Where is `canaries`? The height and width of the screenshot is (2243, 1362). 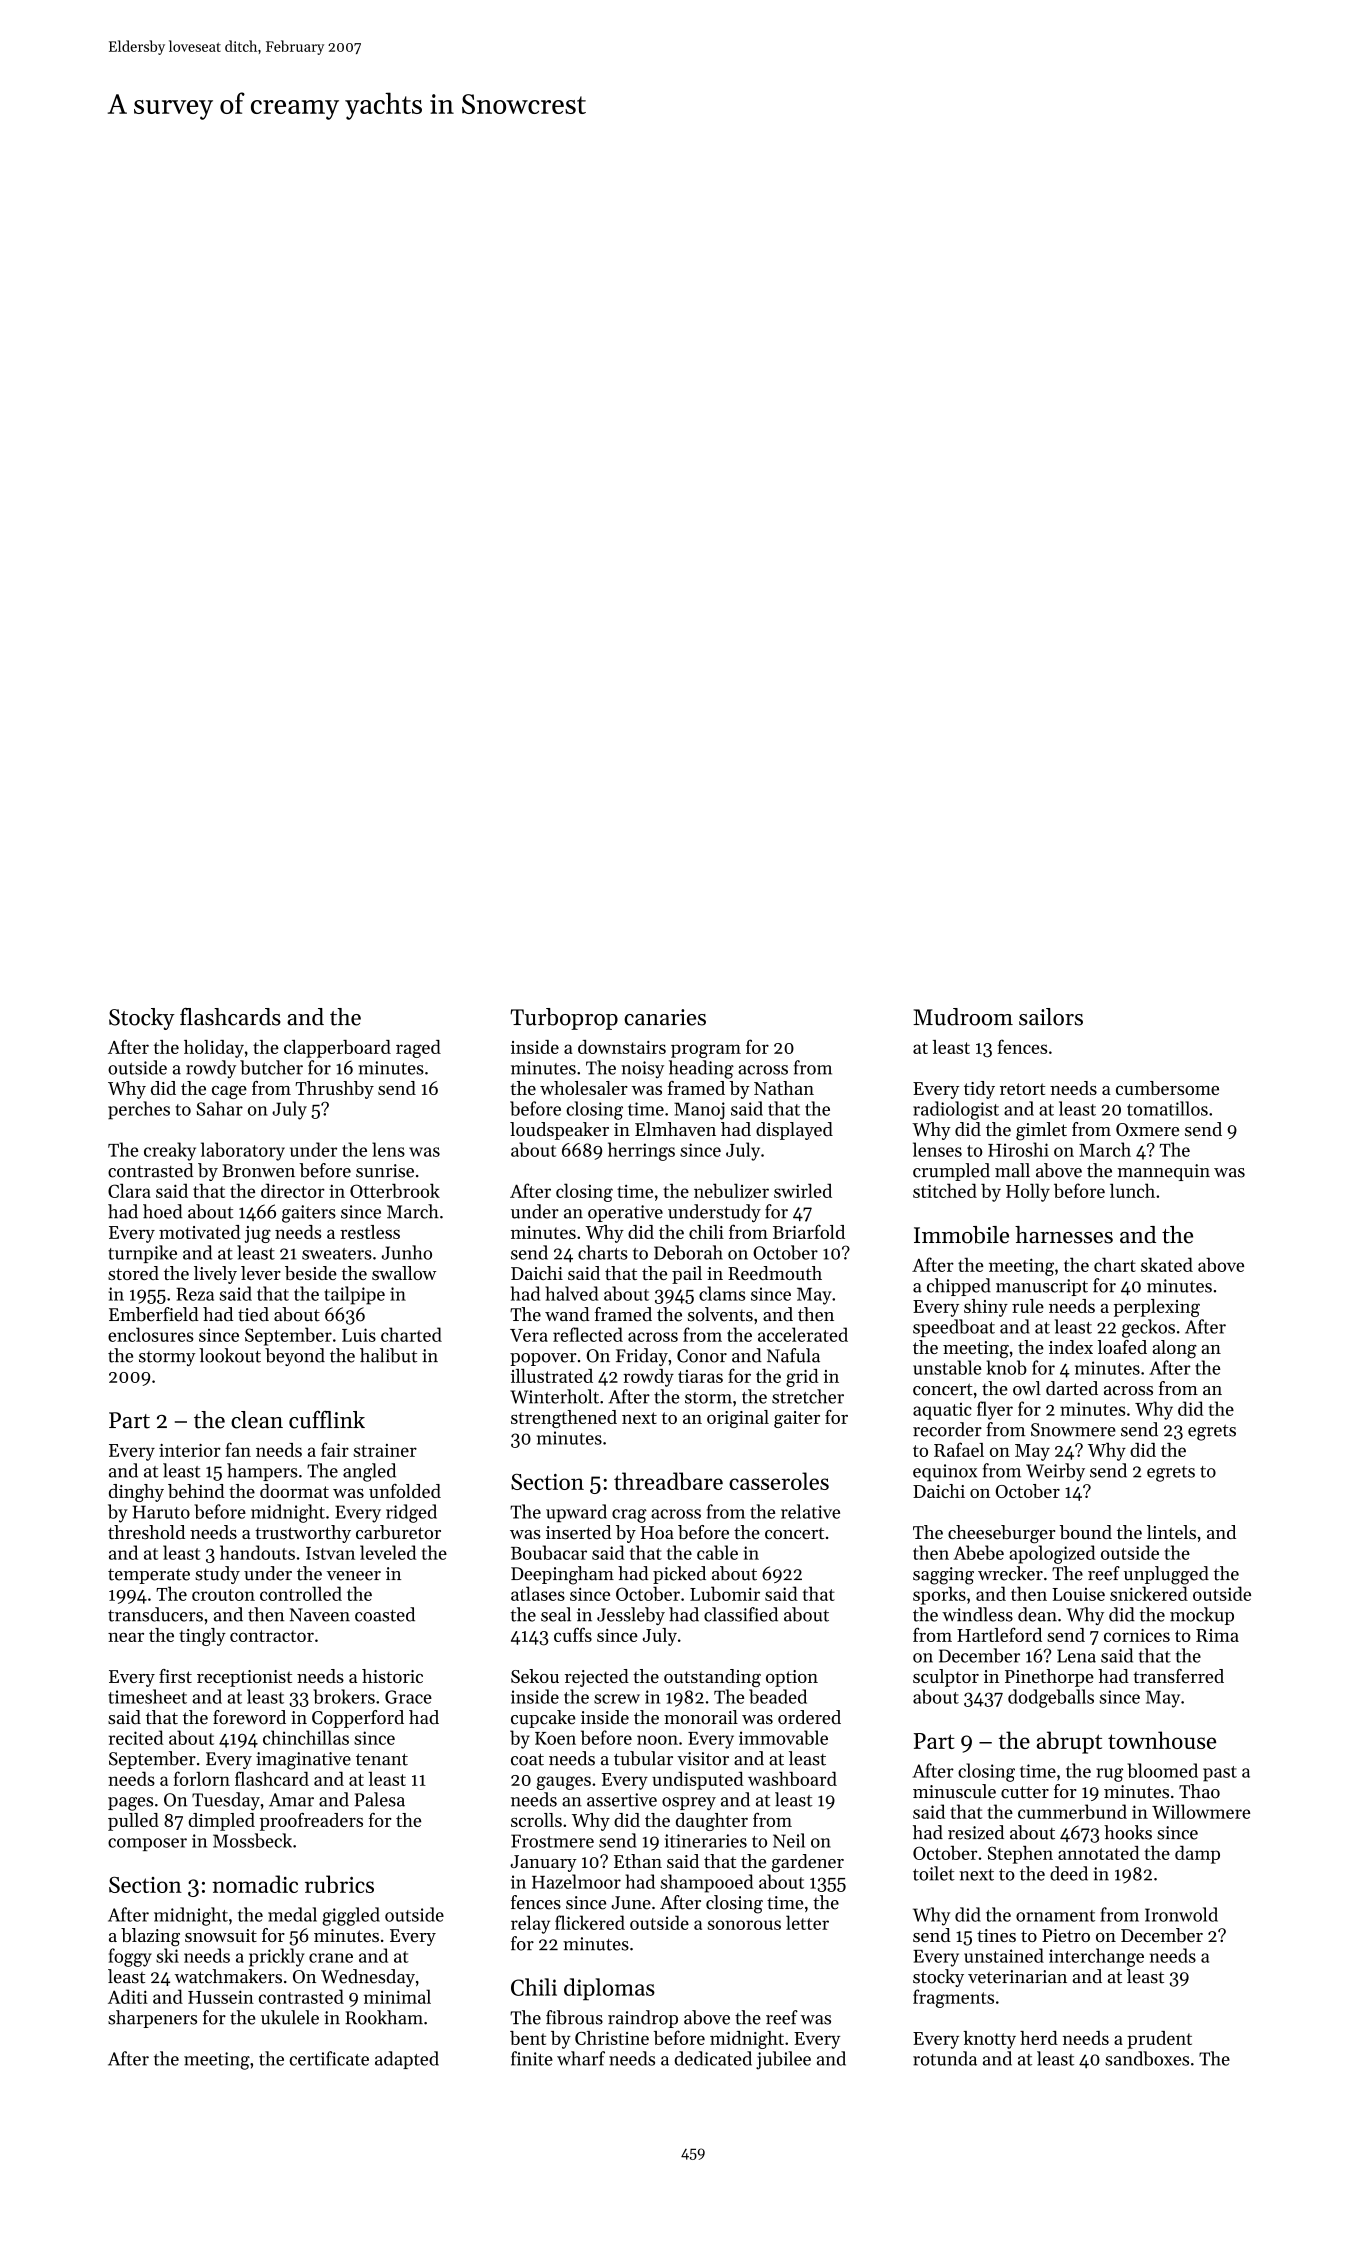 canaries is located at coordinates (665, 1017).
